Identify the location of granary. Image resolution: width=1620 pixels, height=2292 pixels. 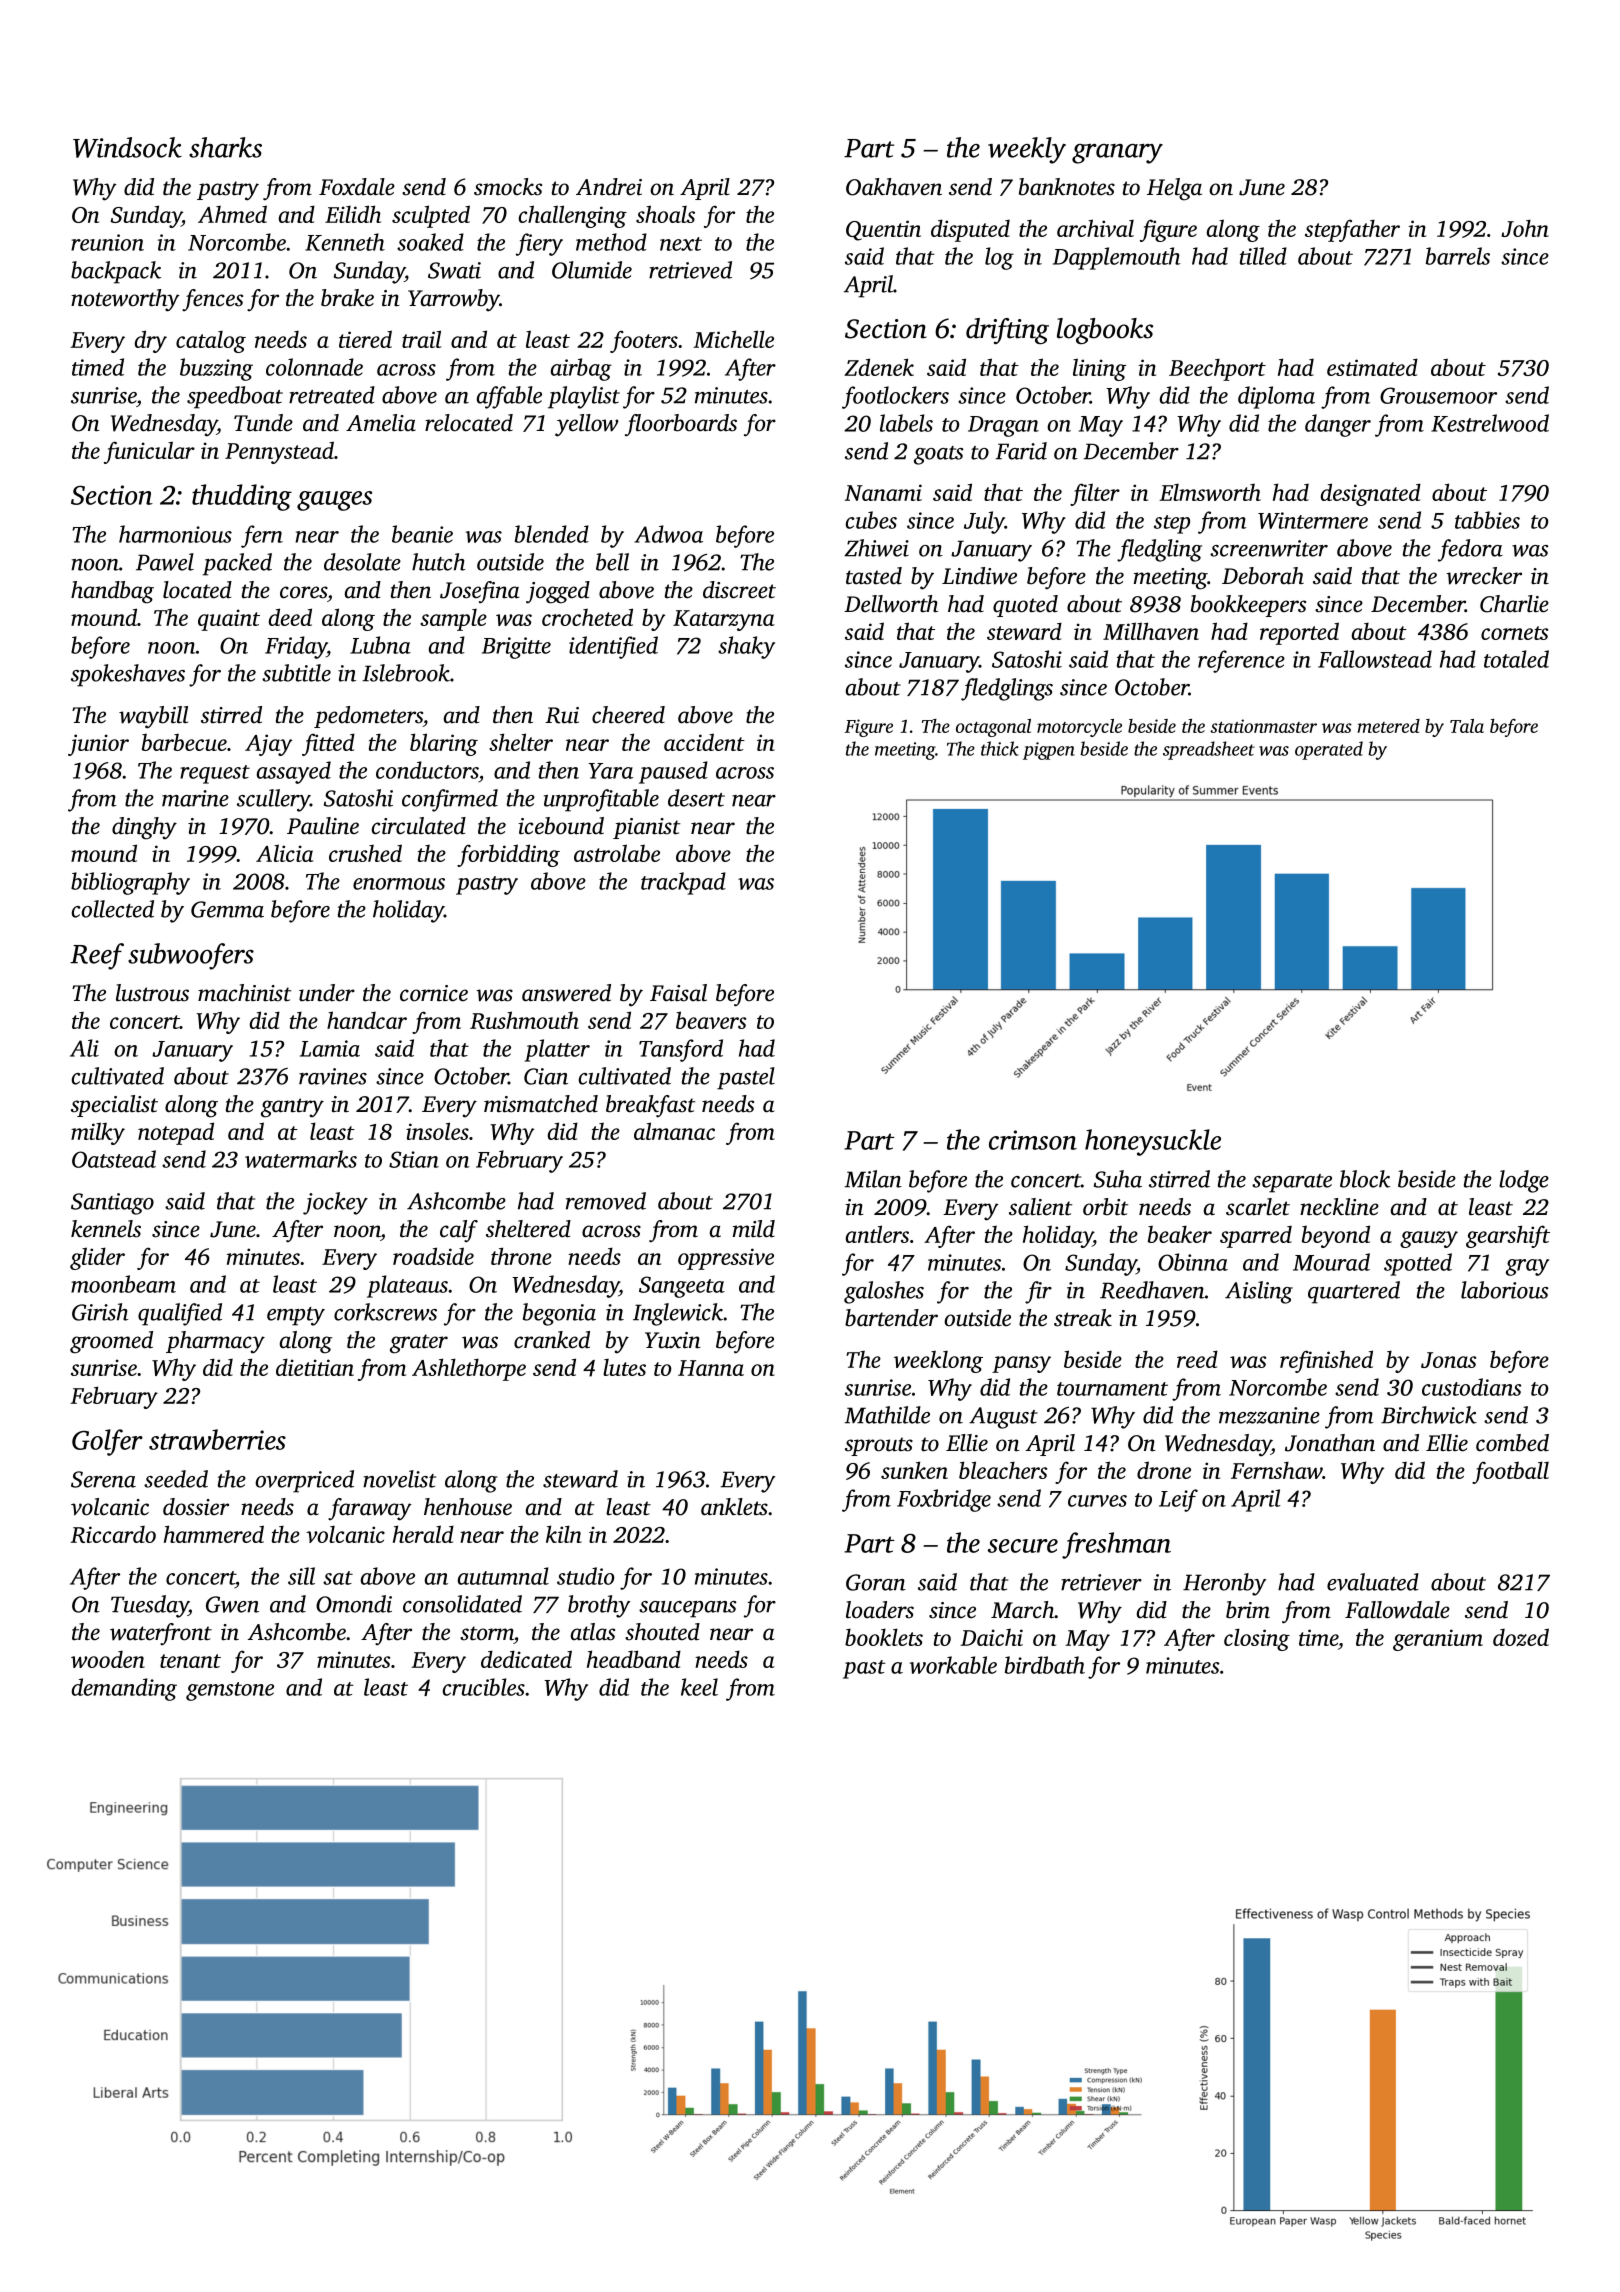
(1117, 154).
